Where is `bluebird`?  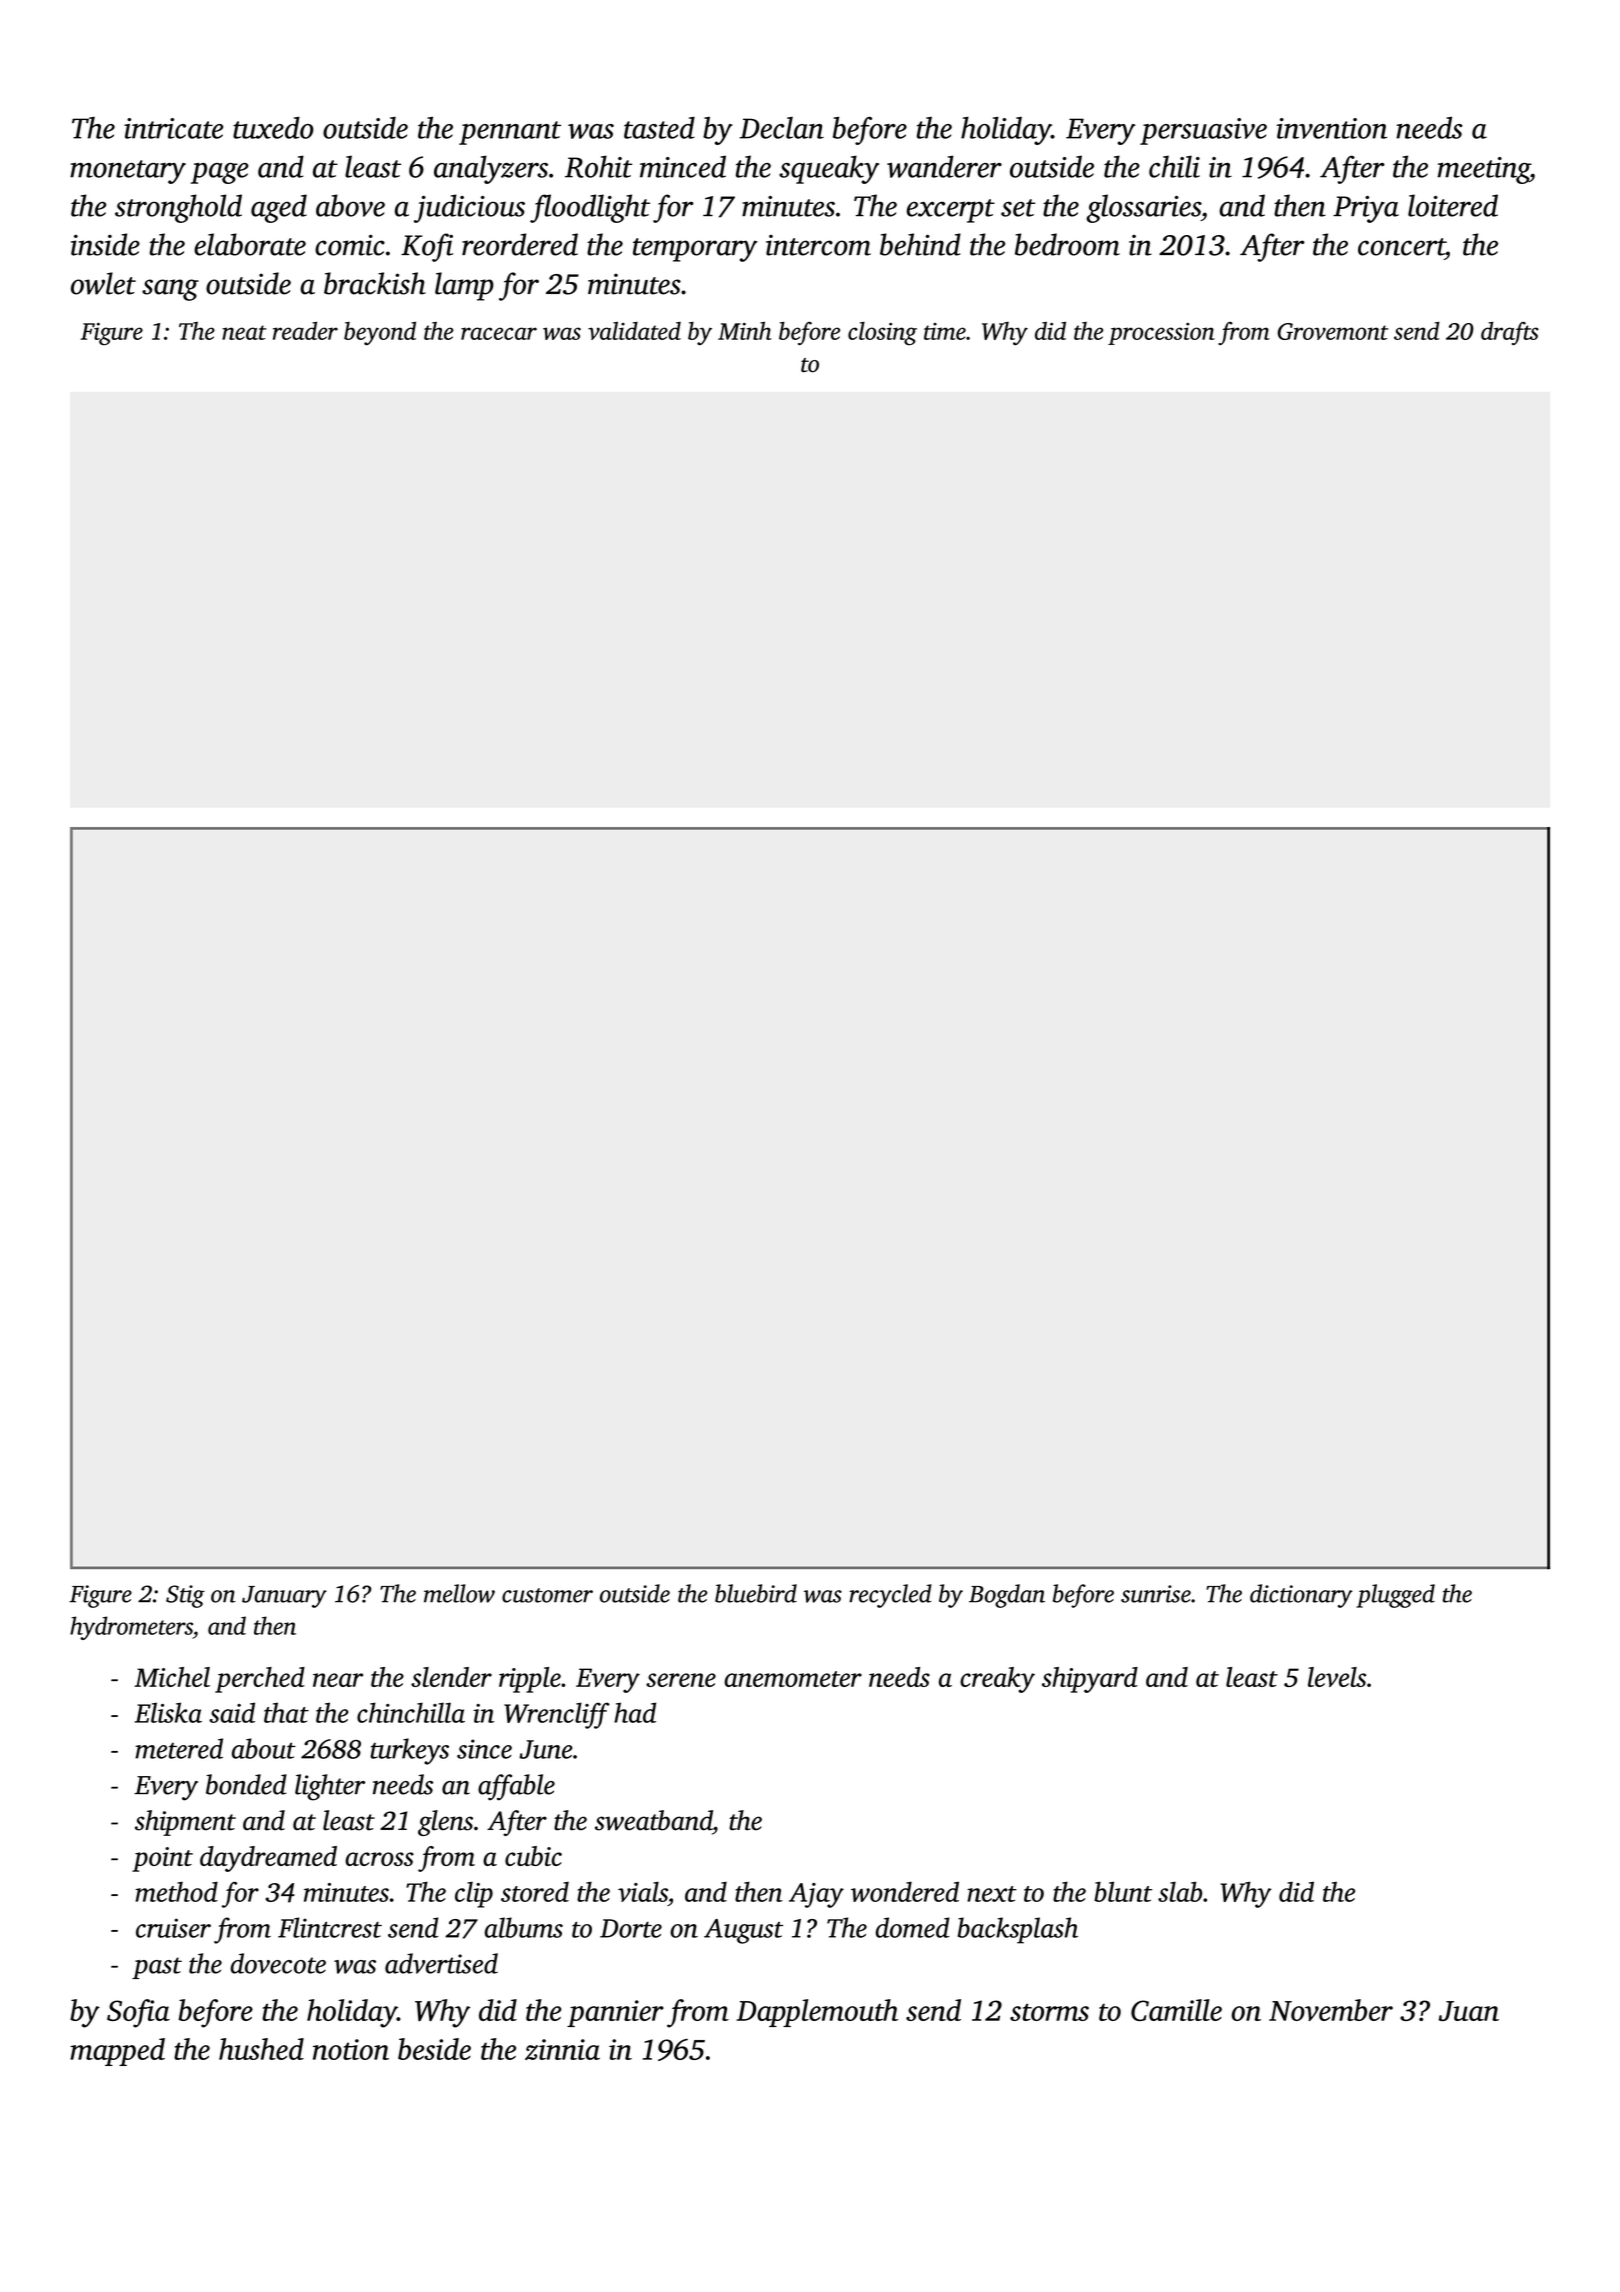 bluebird is located at coordinates (756, 1593).
